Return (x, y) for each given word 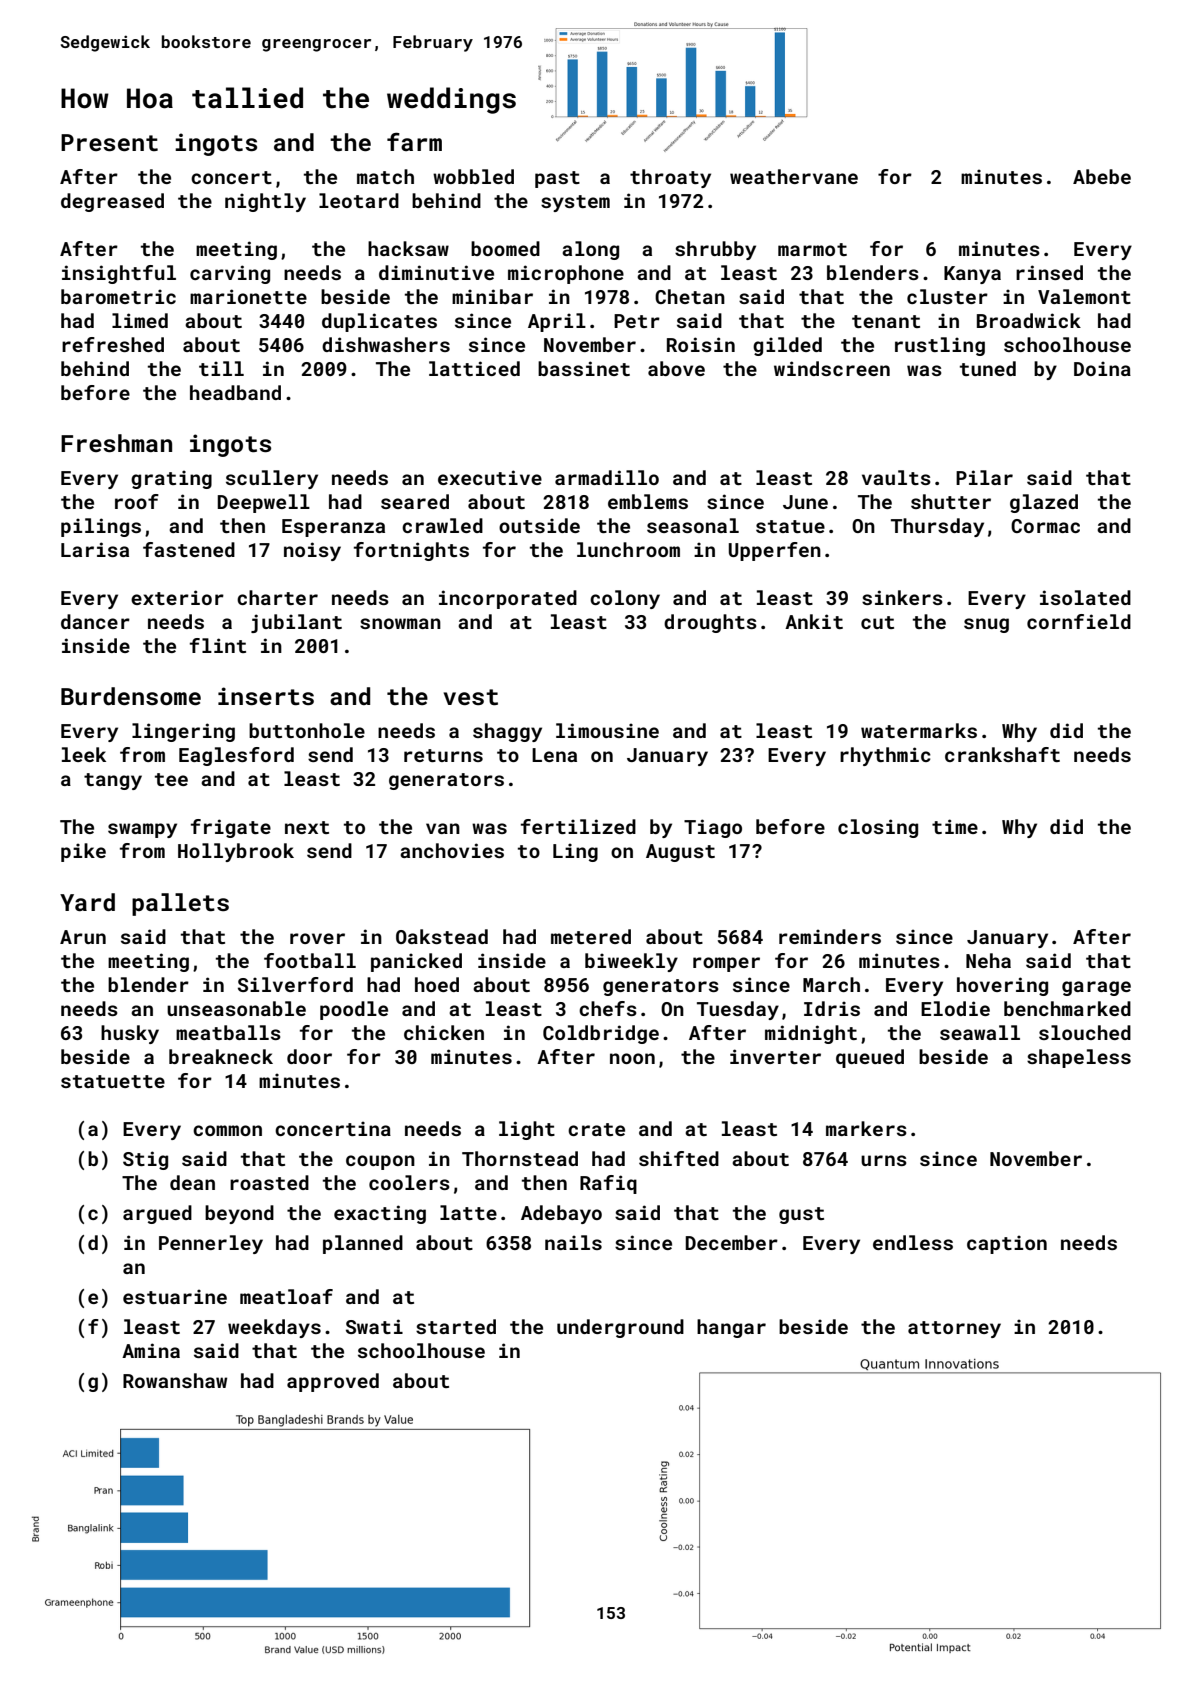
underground (620, 1328)
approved (333, 1382)
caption (1007, 1244)
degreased (112, 202)
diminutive (436, 272)
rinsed (1049, 272)
